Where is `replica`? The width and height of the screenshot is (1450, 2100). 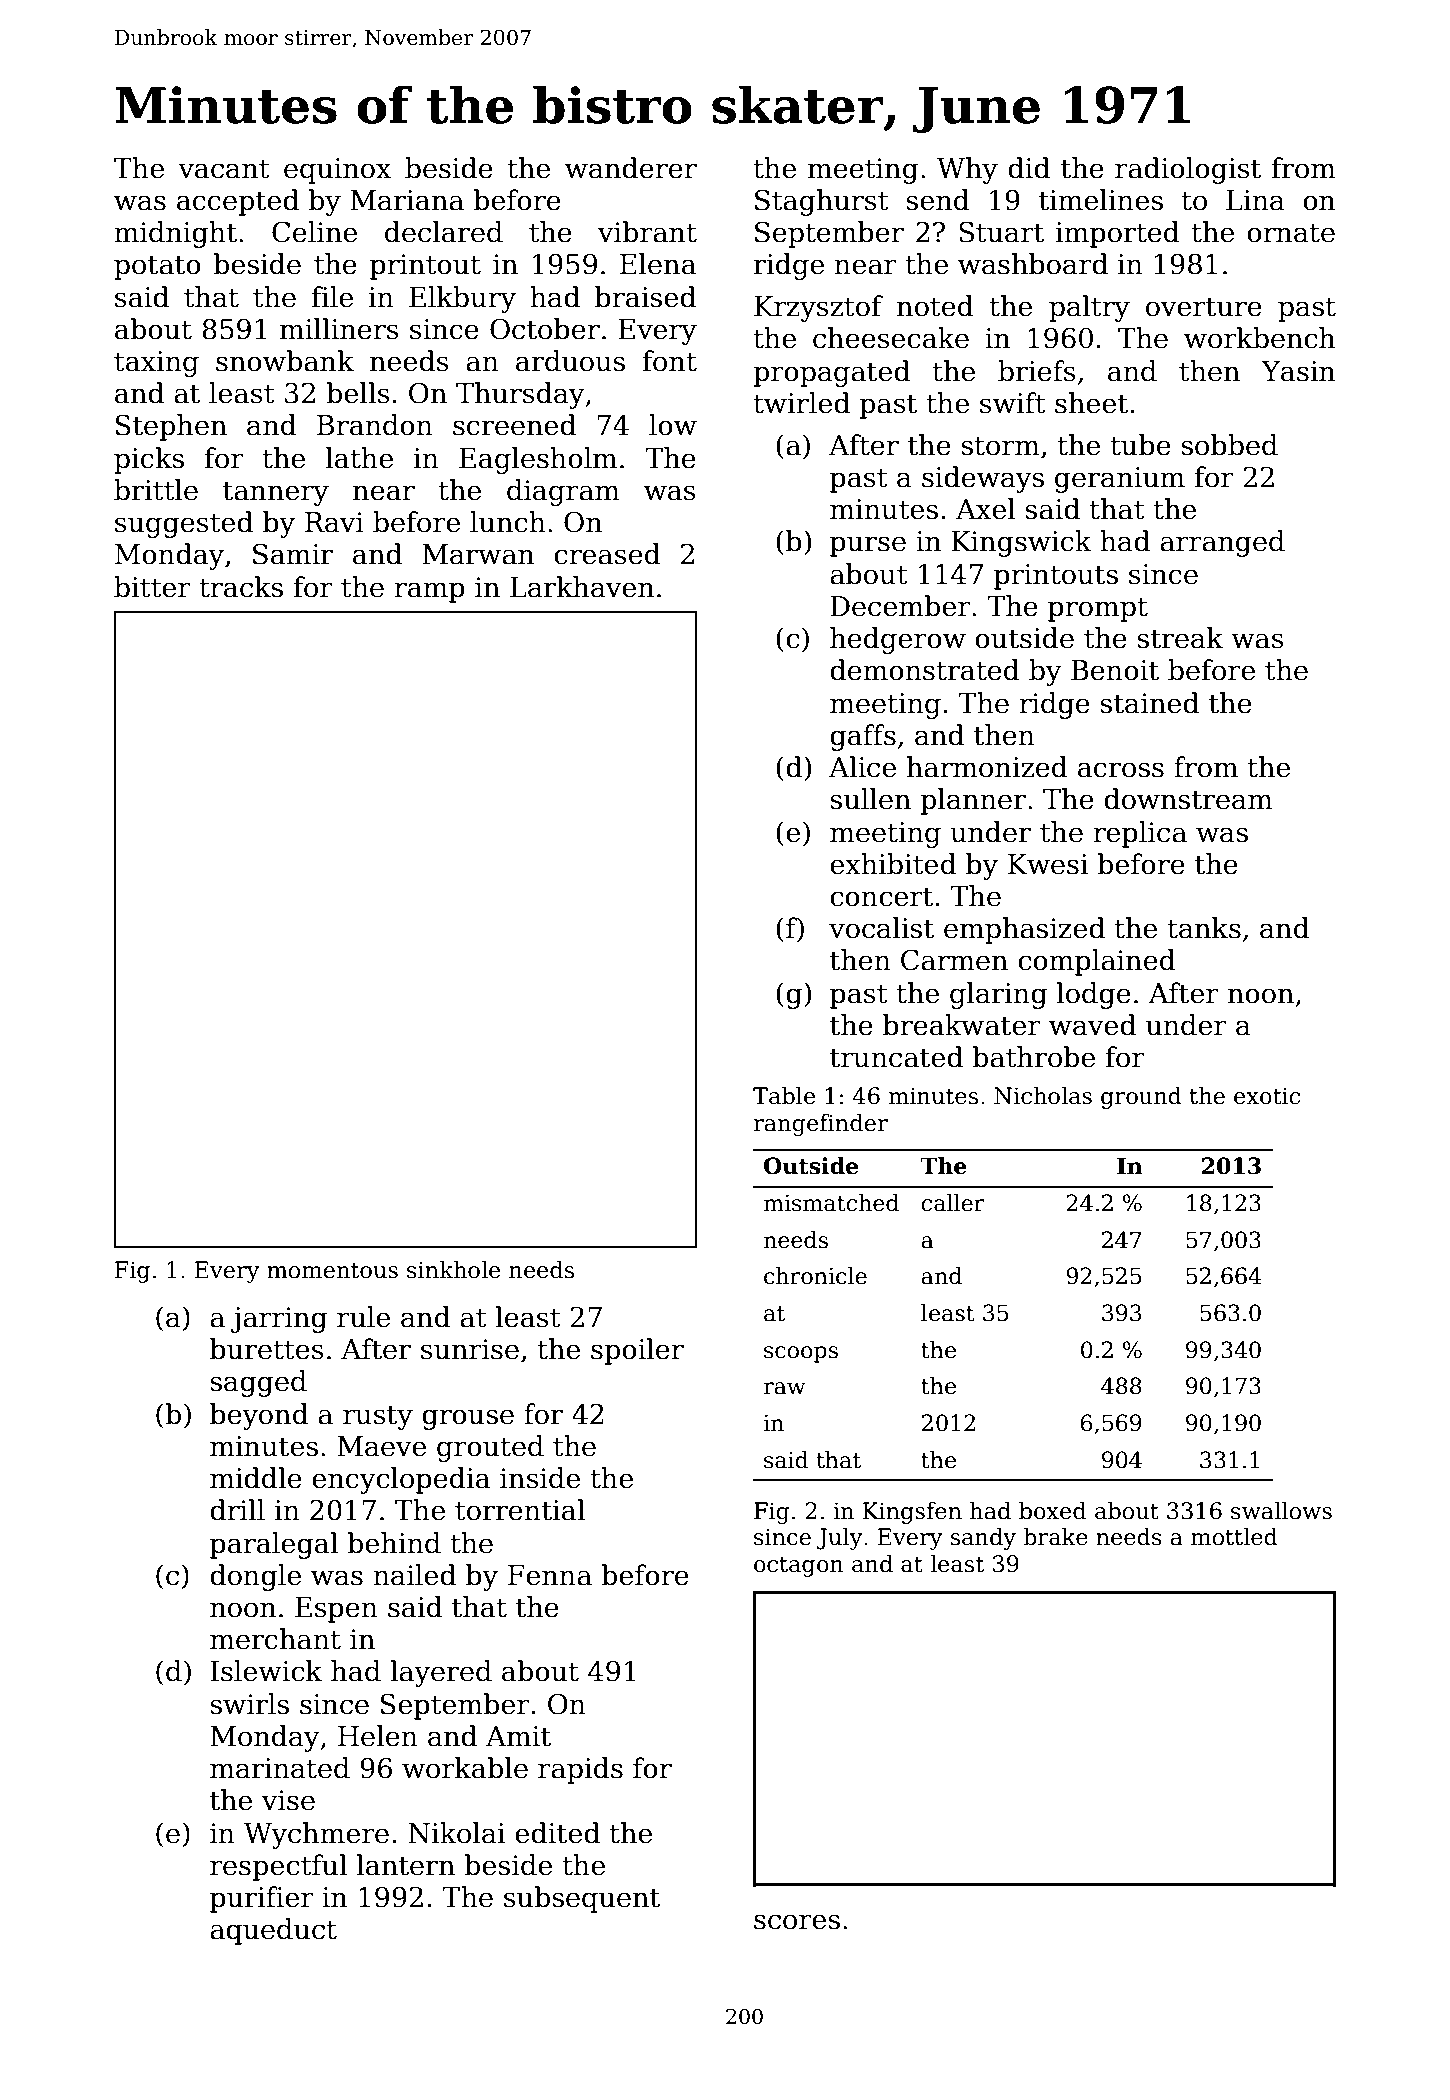 replica is located at coordinates (1140, 834).
